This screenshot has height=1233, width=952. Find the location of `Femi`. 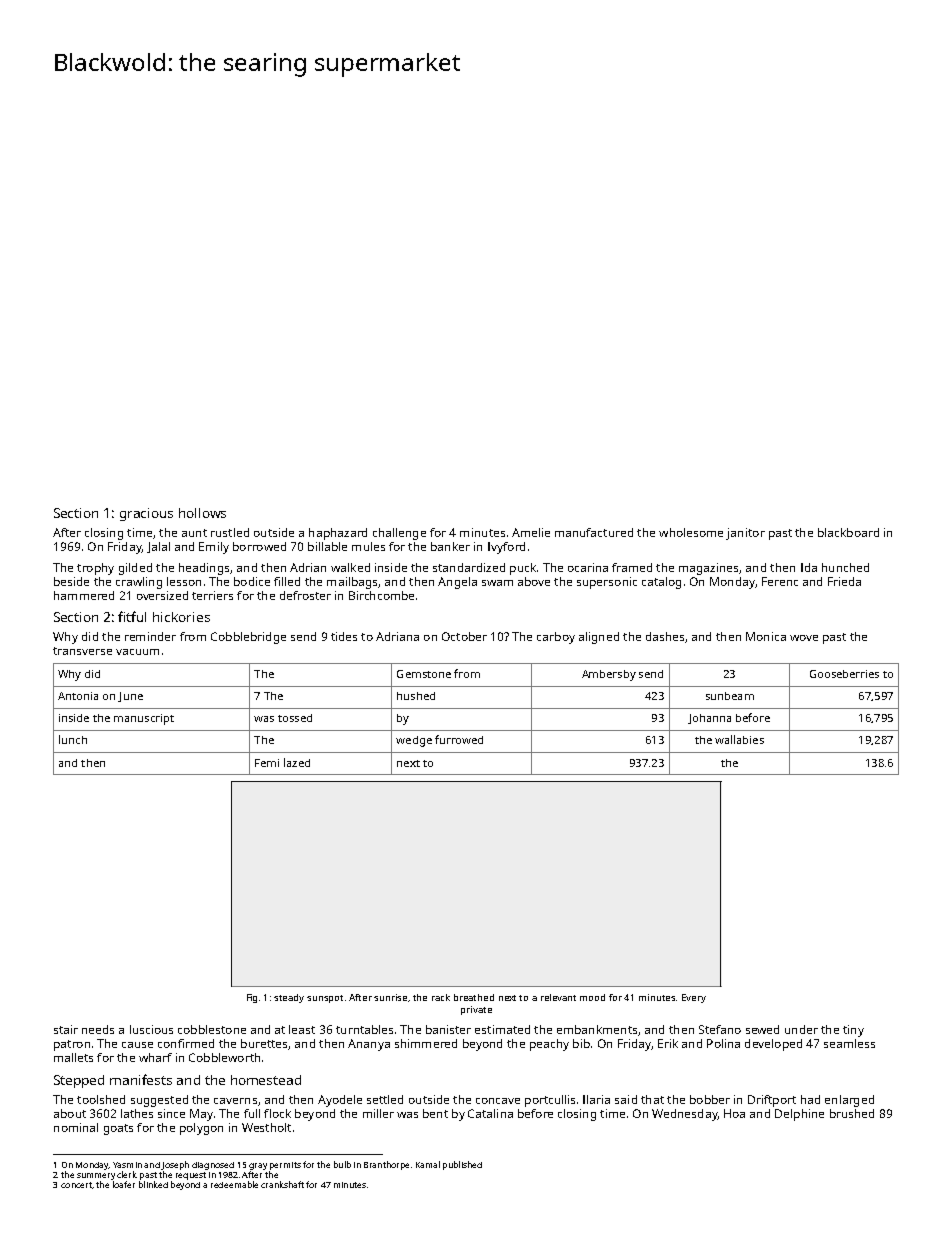

Femi is located at coordinates (267, 763).
